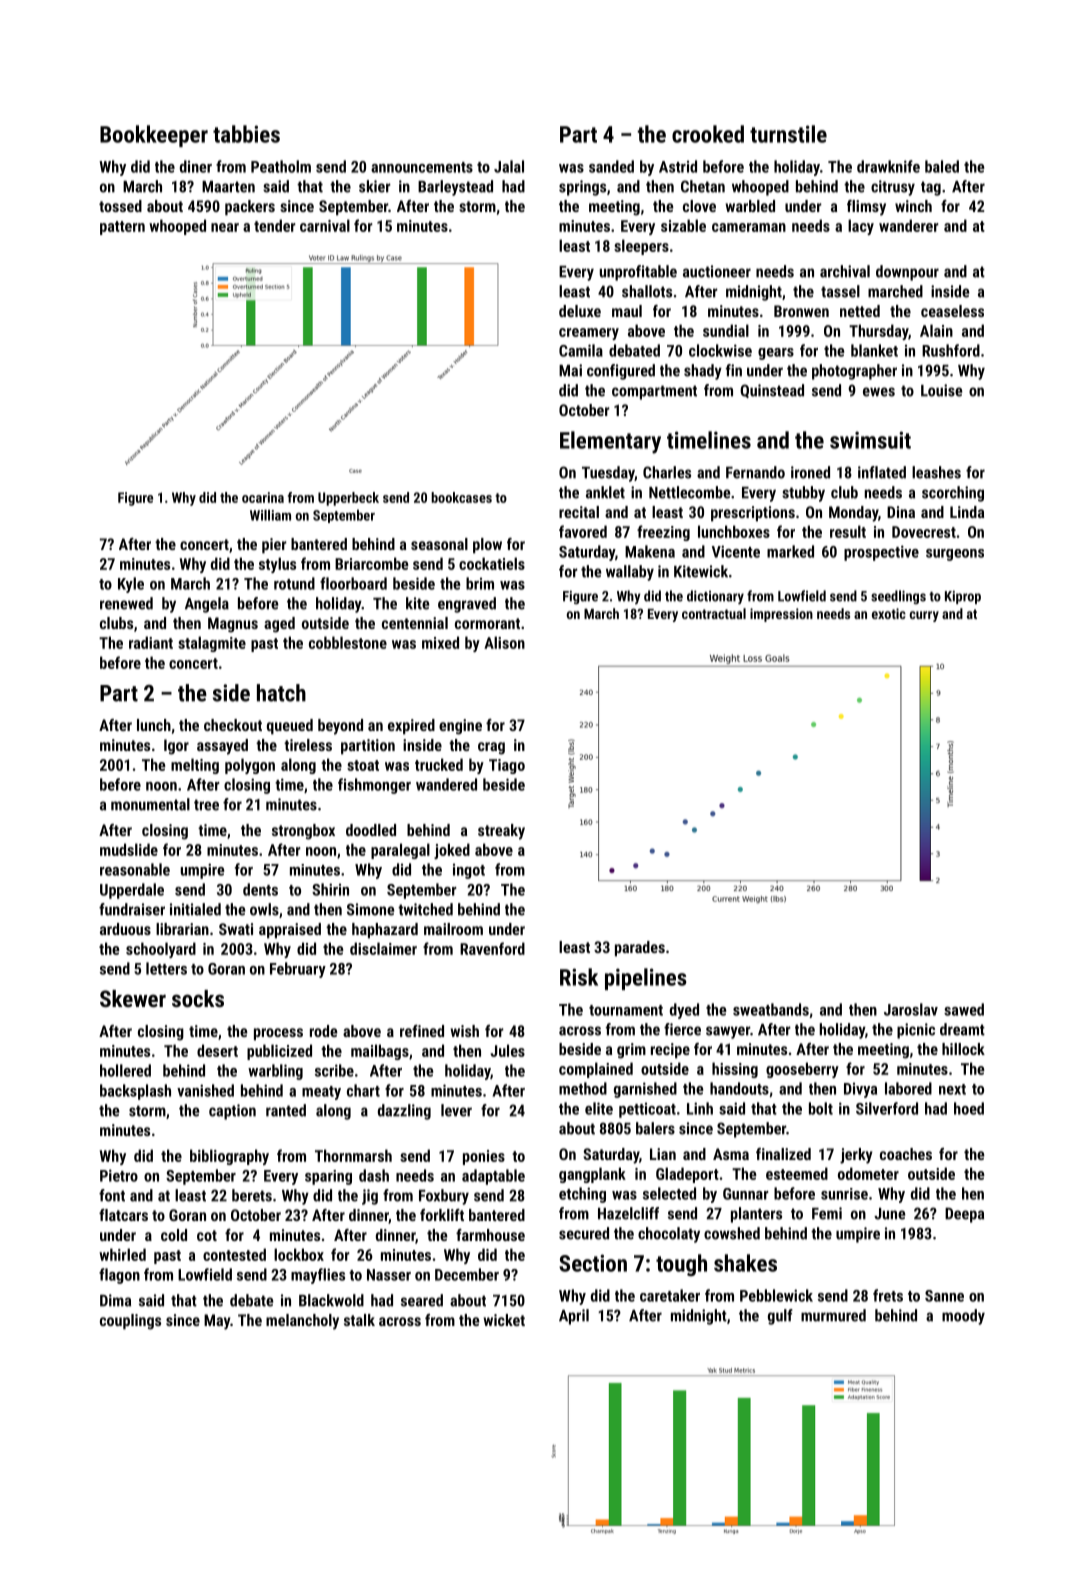 This document has height=1570, width=1084. What do you see at coordinates (299, 1254) in the document?
I see `lockbox` at bounding box center [299, 1254].
